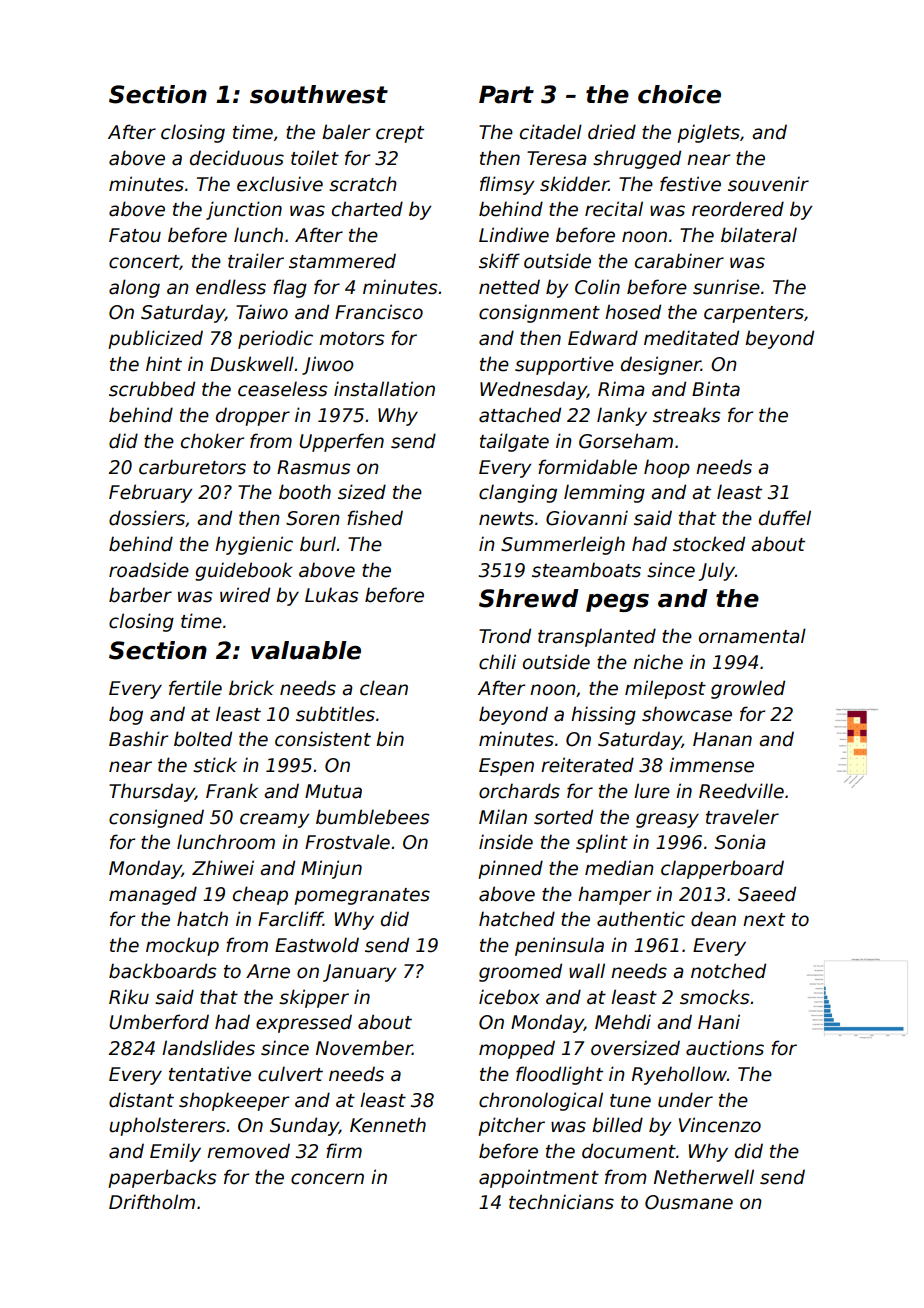 The height and width of the screenshot is (1308, 924). What do you see at coordinates (248, 1151) in the screenshot?
I see `removed` at bounding box center [248, 1151].
